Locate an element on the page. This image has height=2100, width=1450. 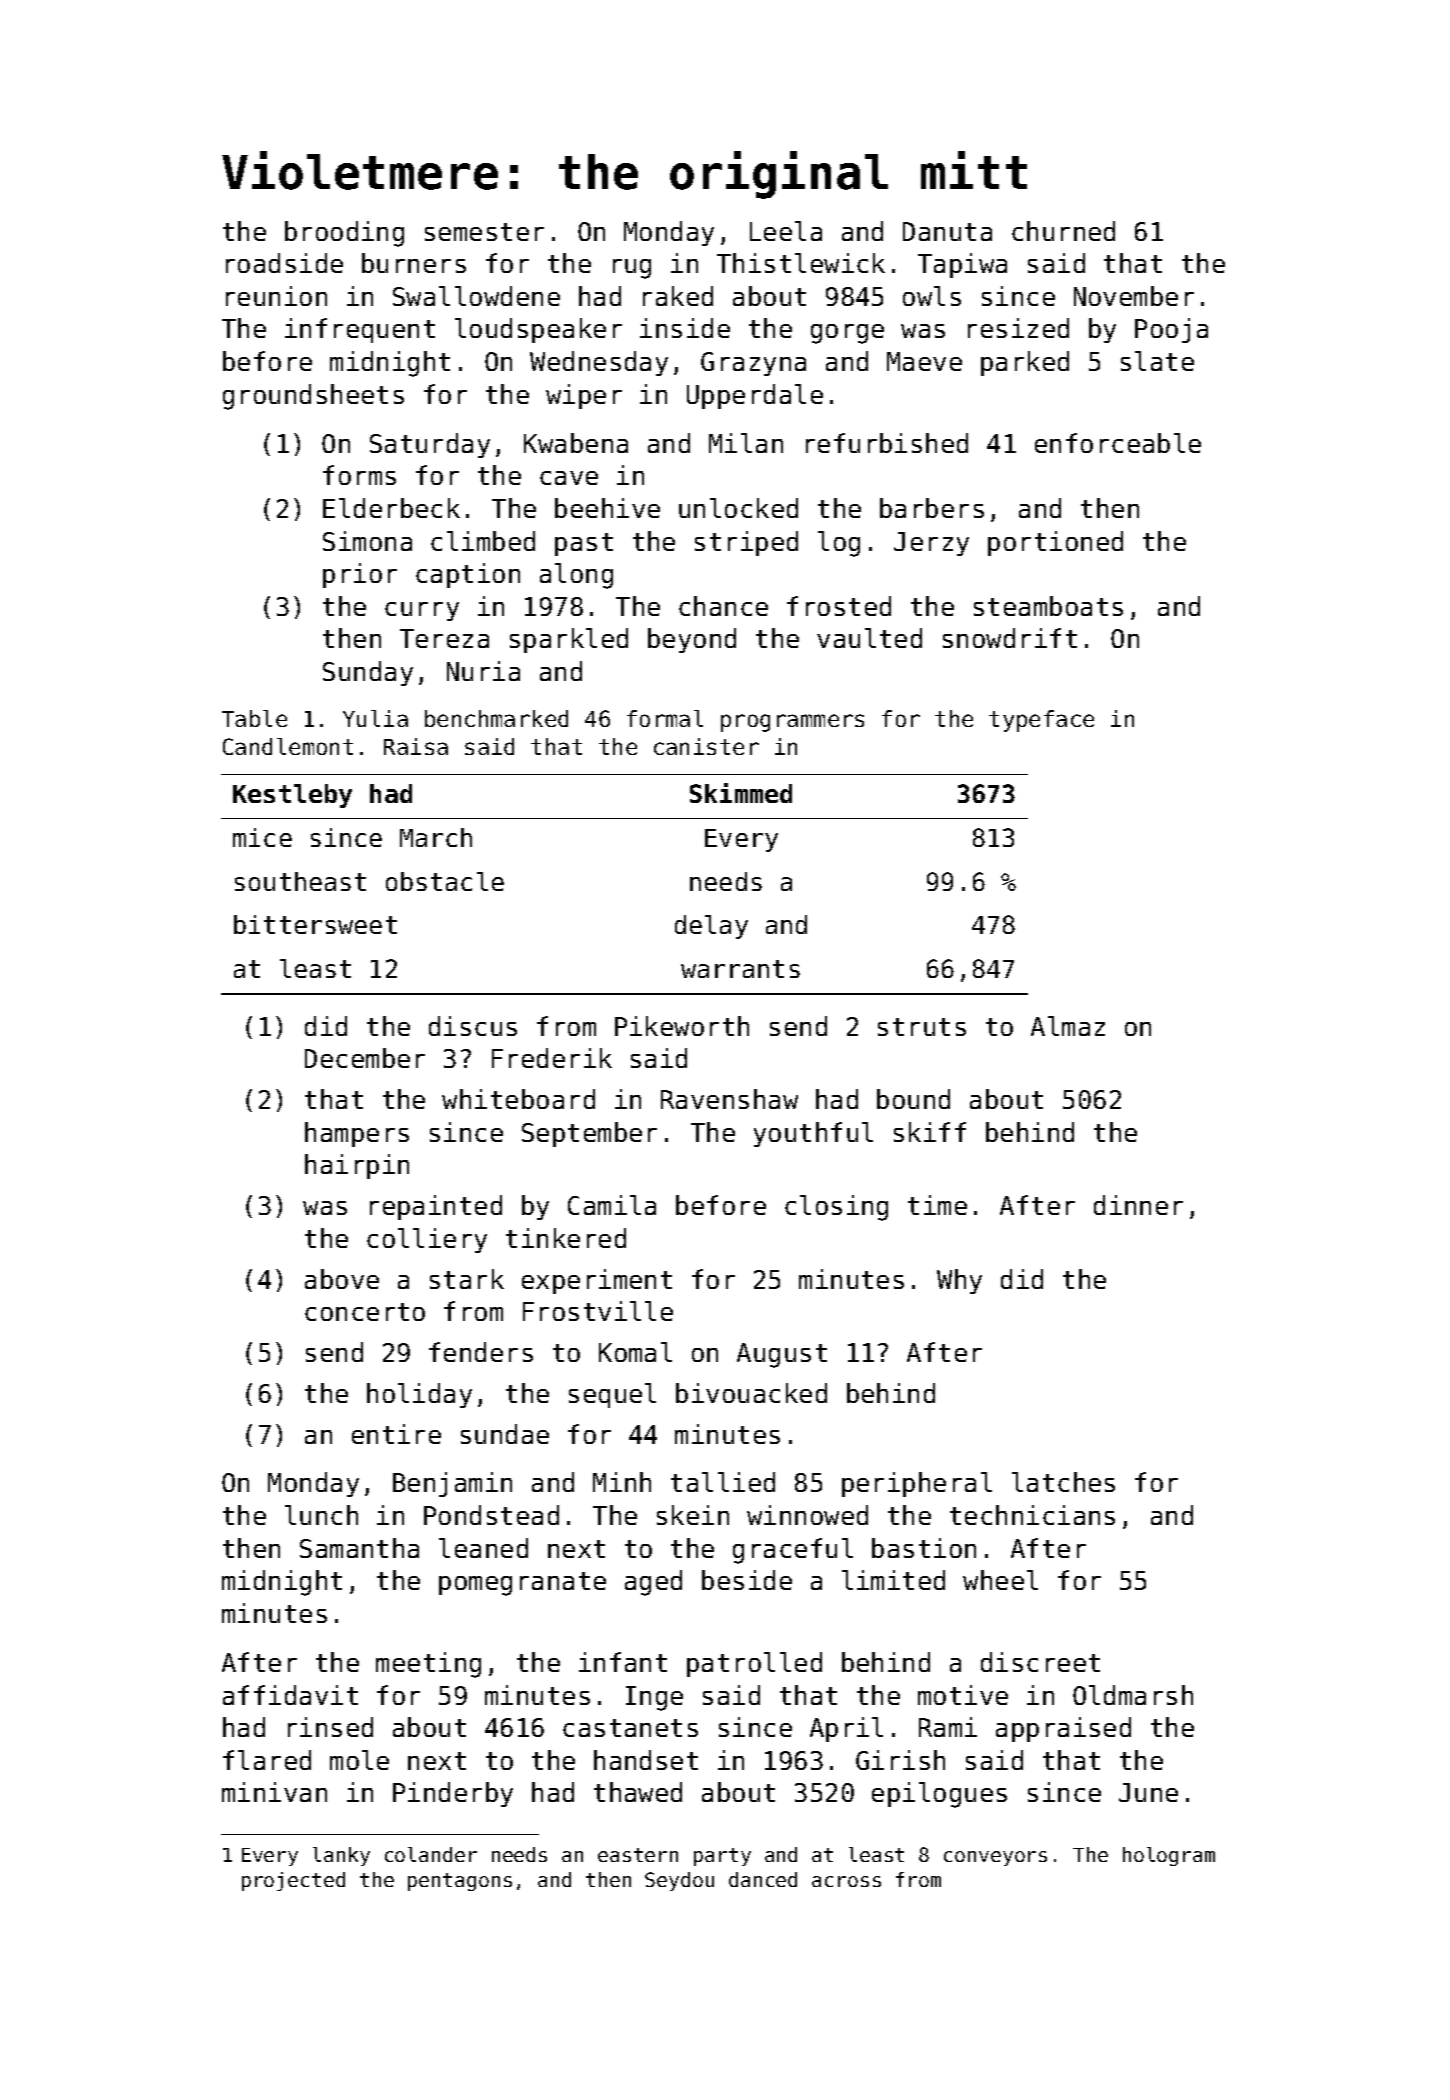
Seydou is located at coordinates (679, 1881).
